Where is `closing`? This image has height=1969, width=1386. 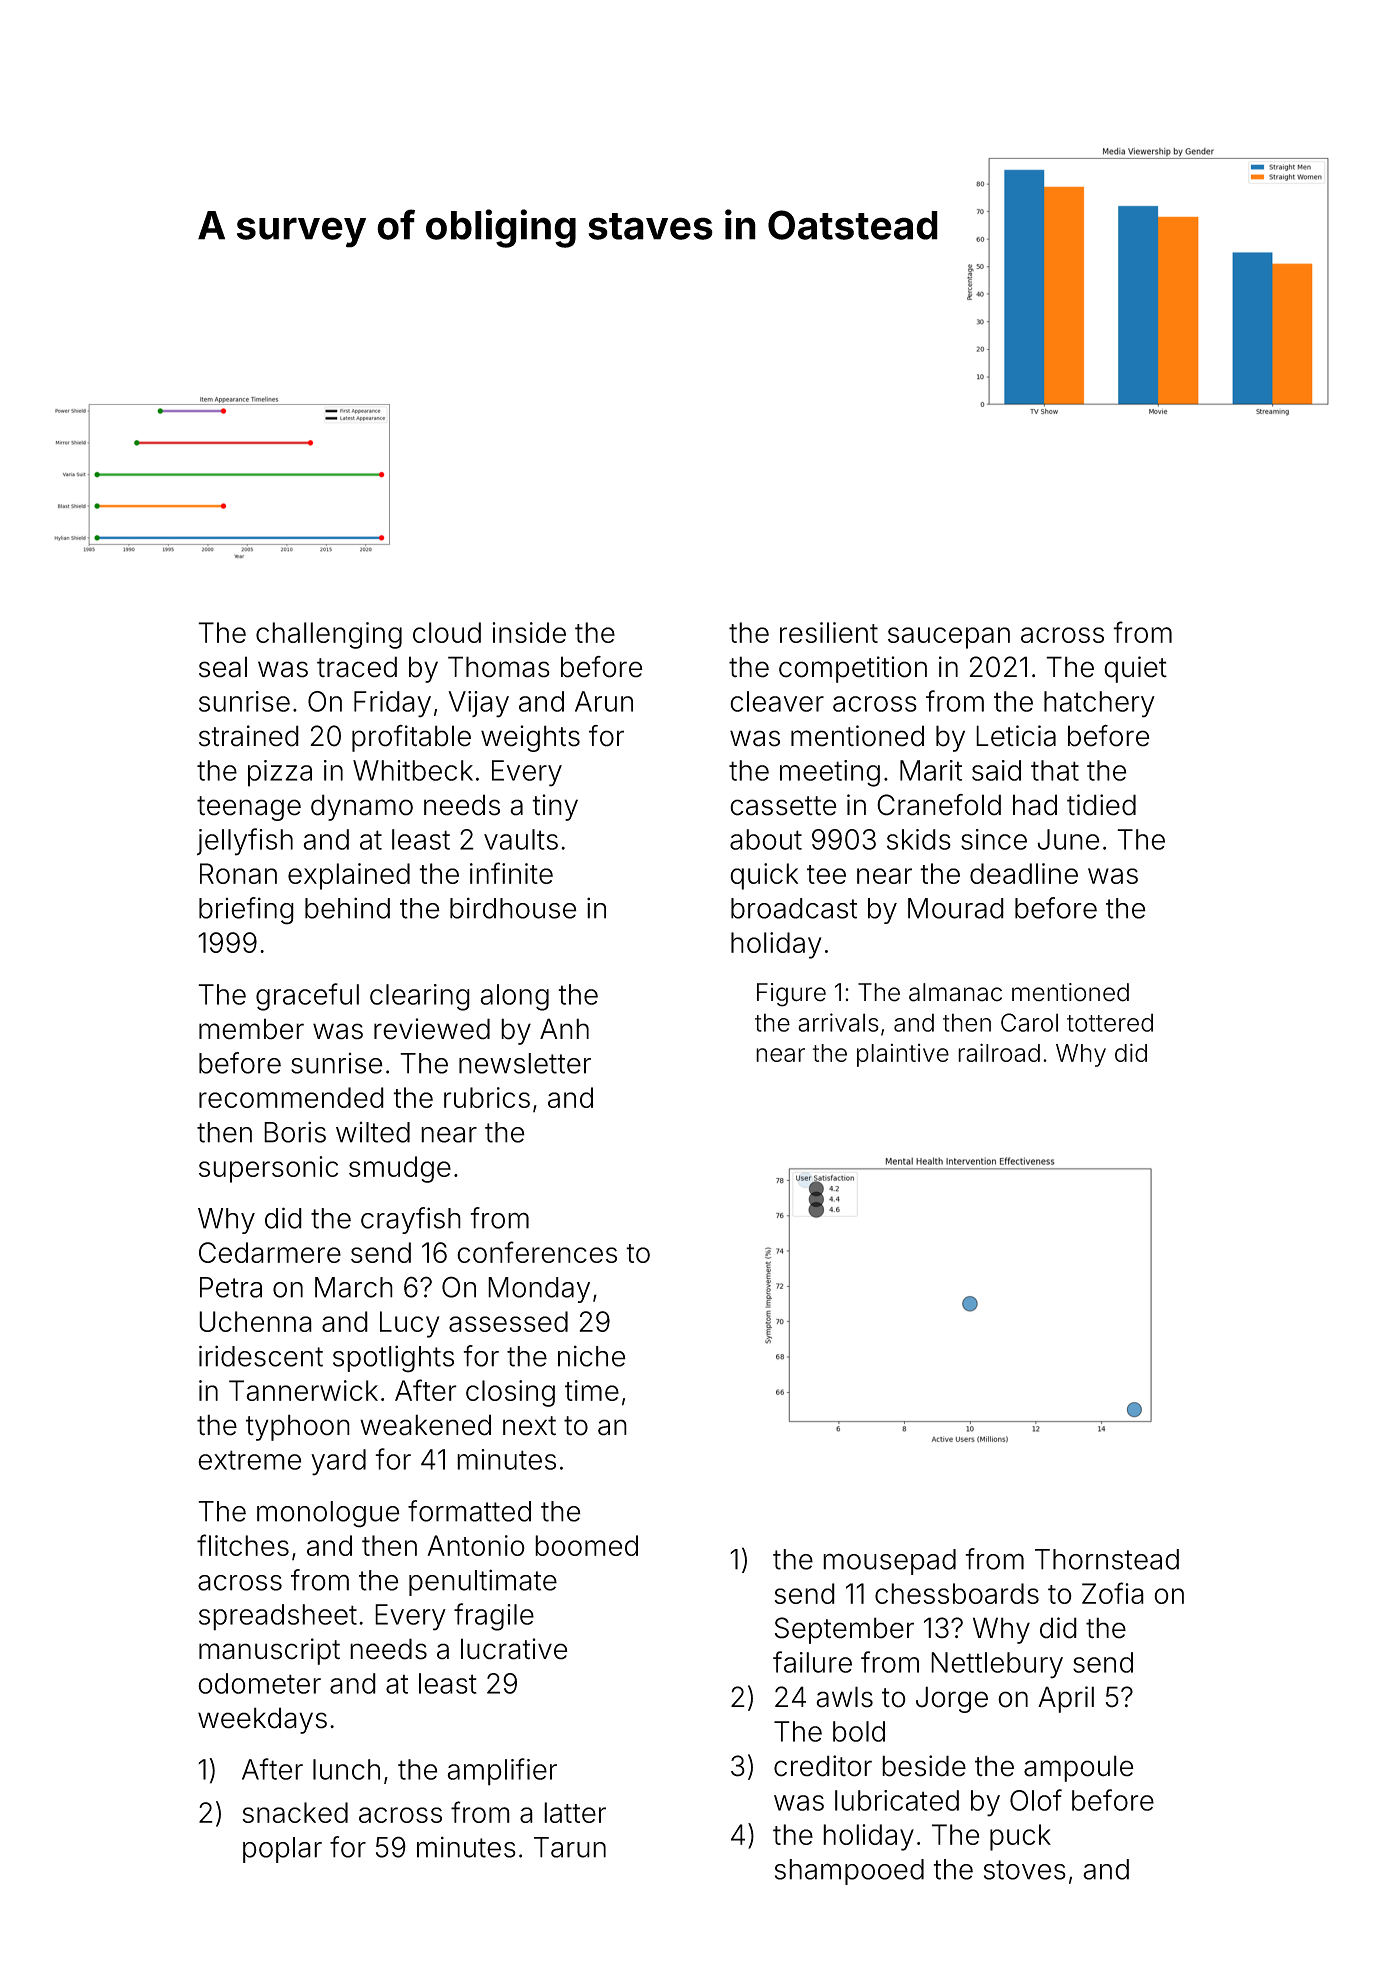
closing is located at coordinates (510, 1393).
